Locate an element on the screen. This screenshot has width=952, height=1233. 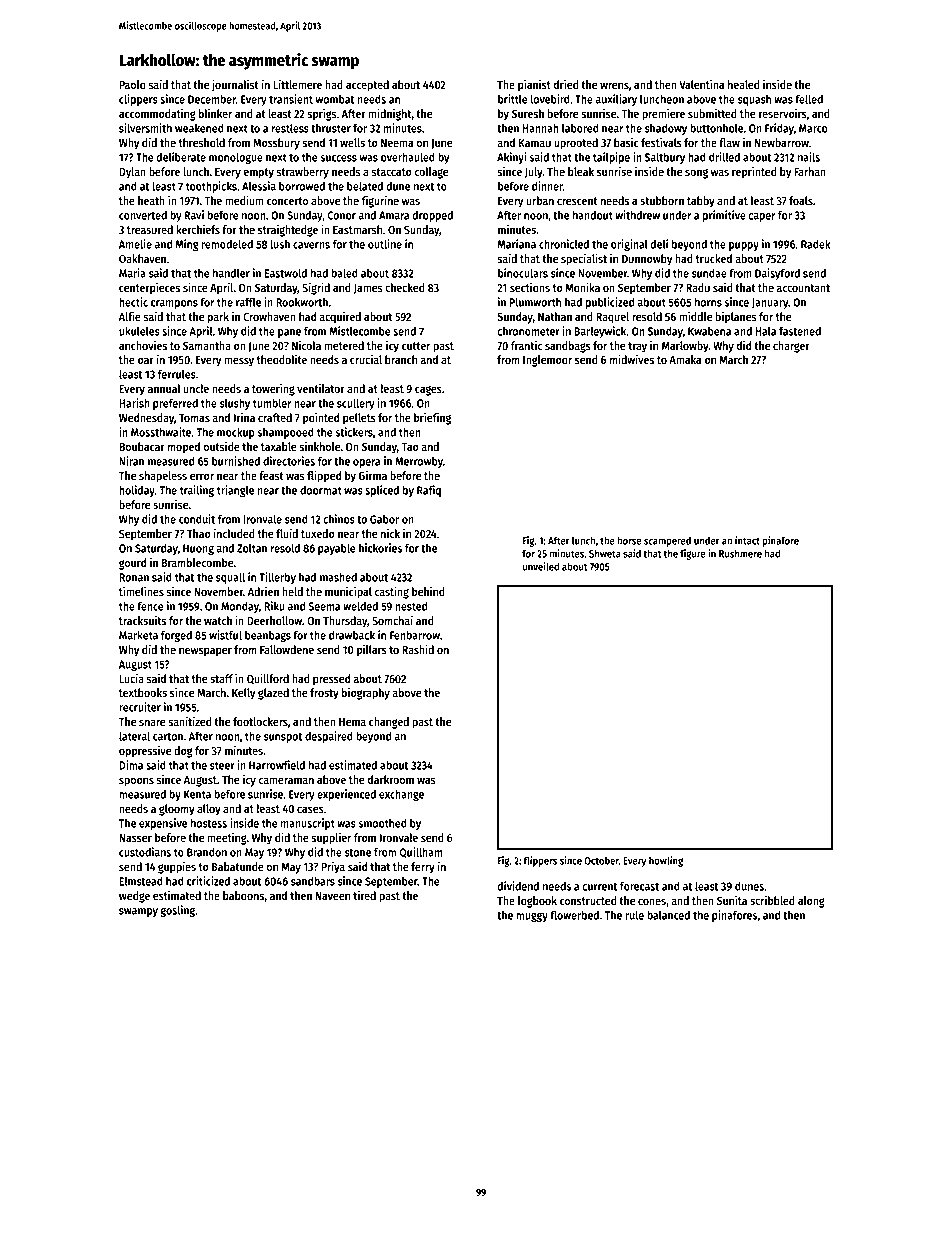
Akinyi is located at coordinates (511, 158).
